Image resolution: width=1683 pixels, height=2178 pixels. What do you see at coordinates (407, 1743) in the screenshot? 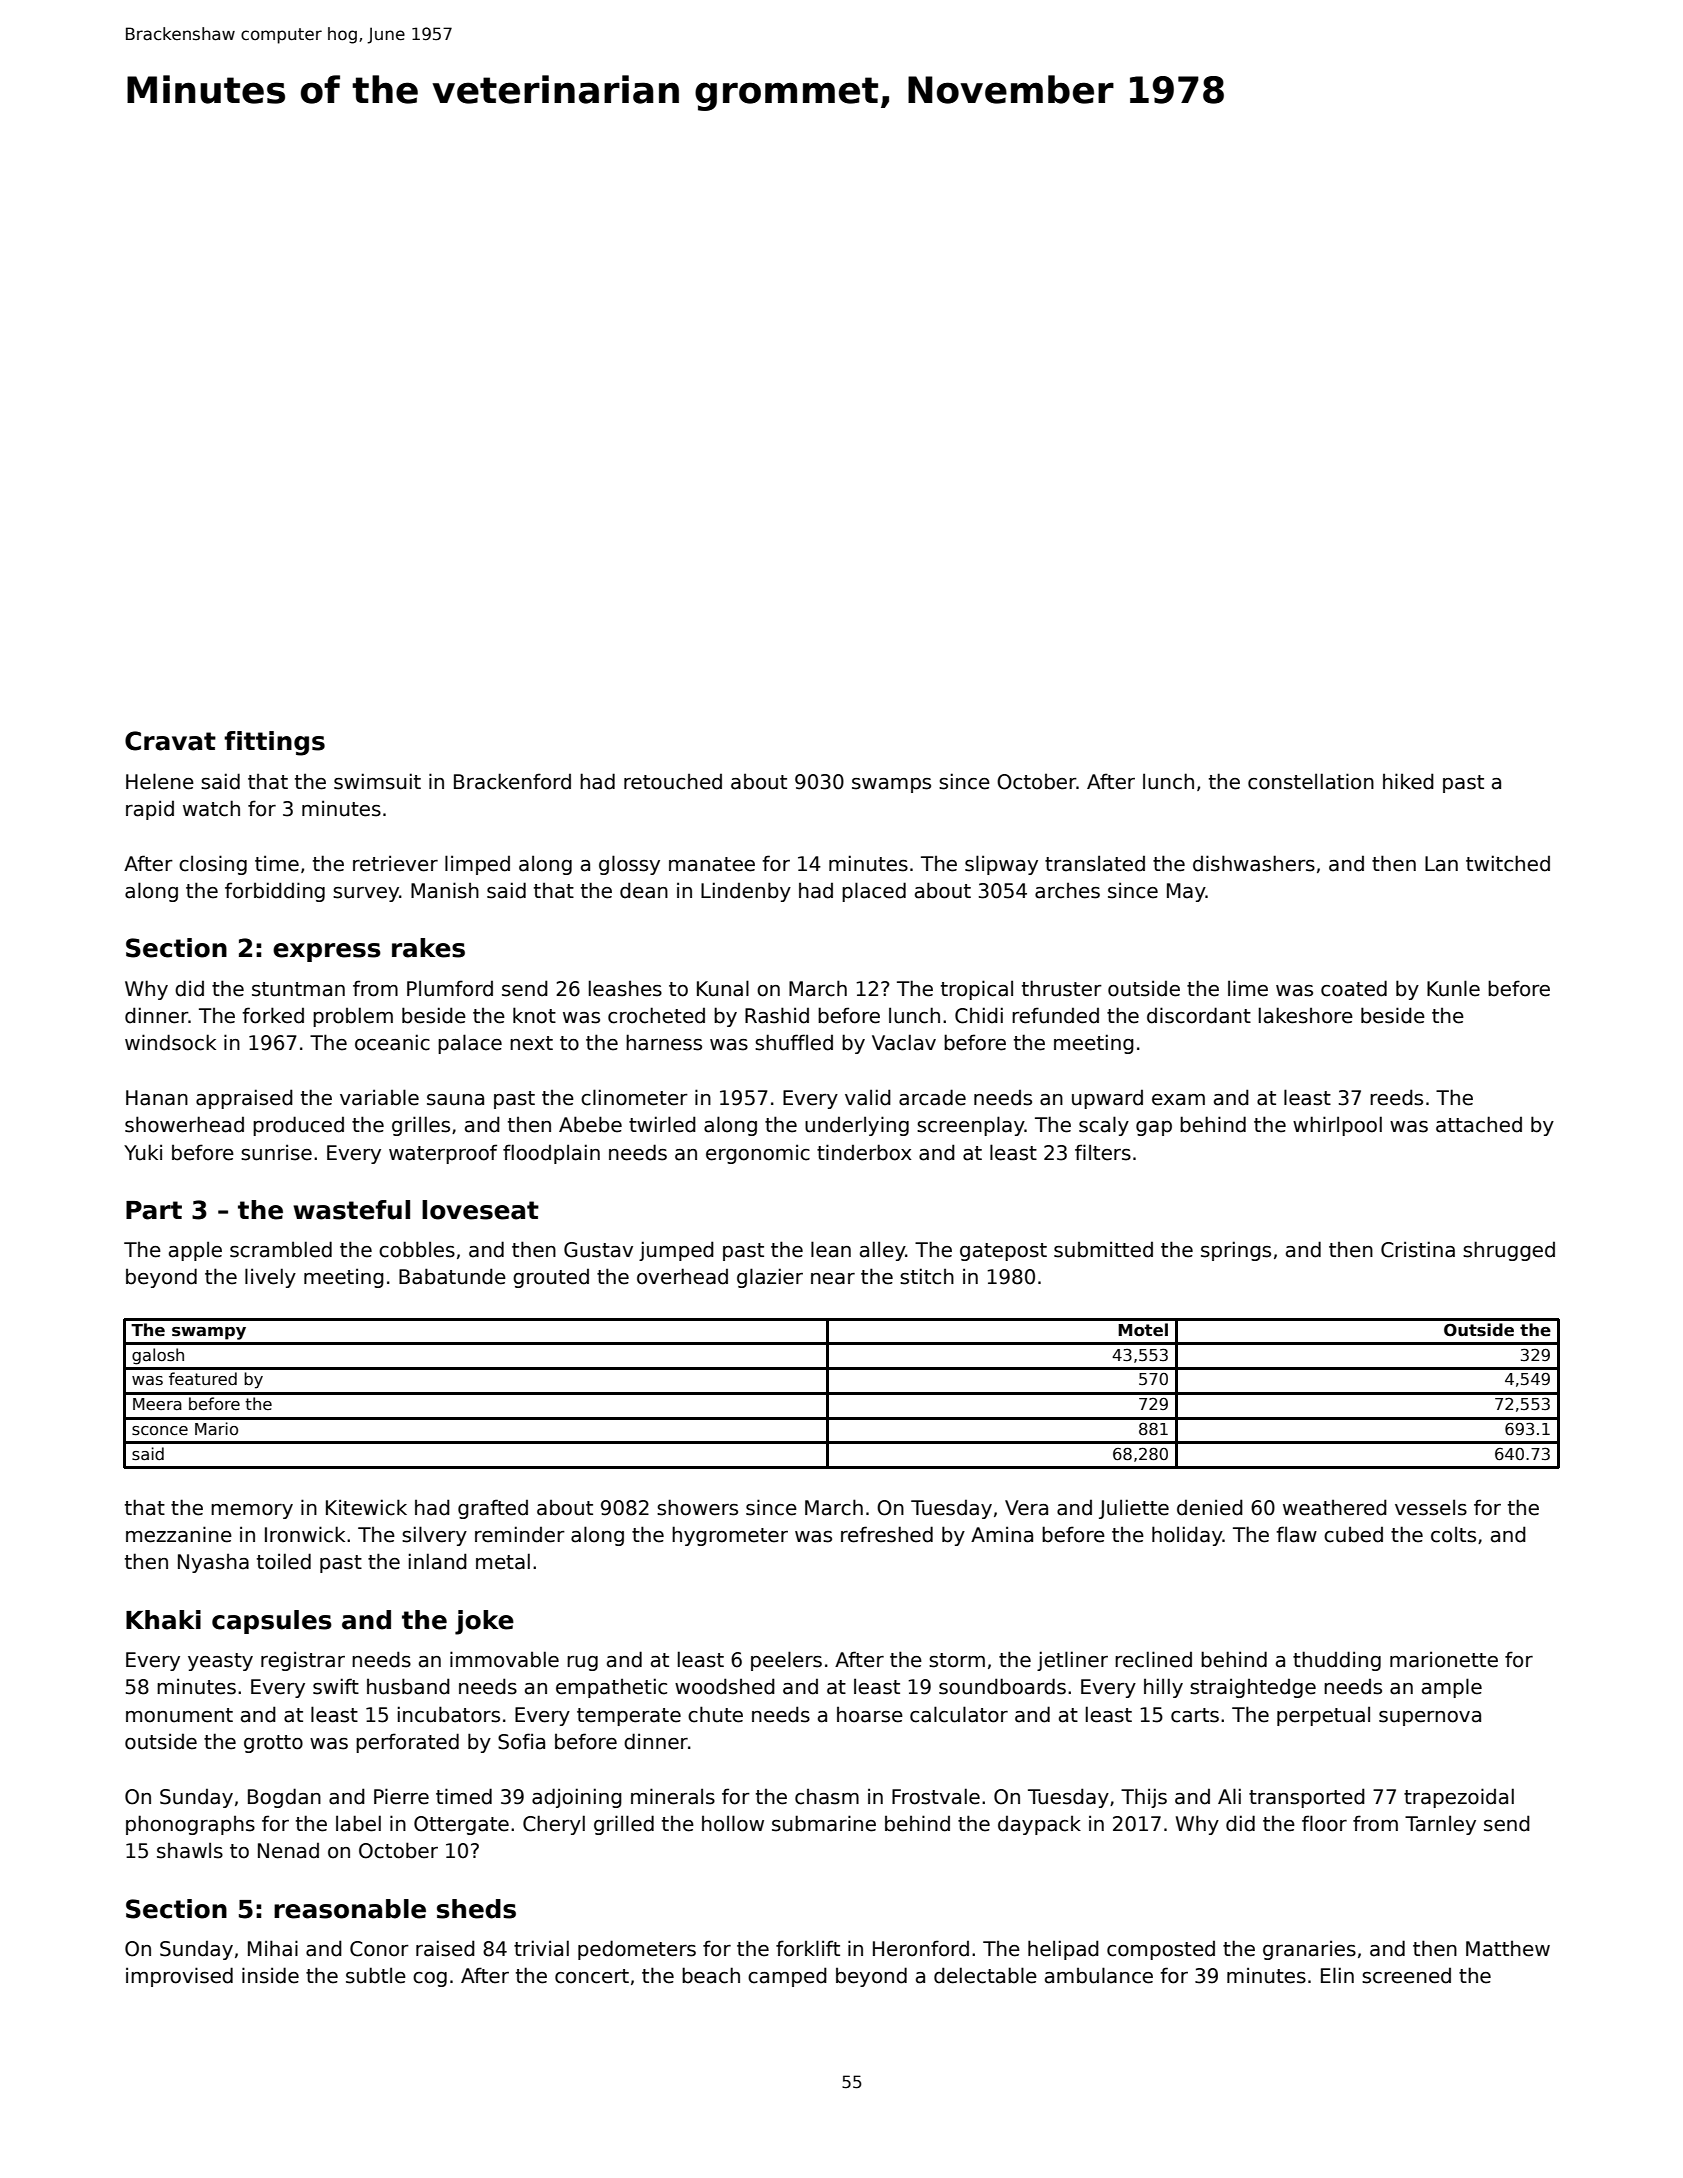
I see `perforated` at bounding box center [407, 1743].
